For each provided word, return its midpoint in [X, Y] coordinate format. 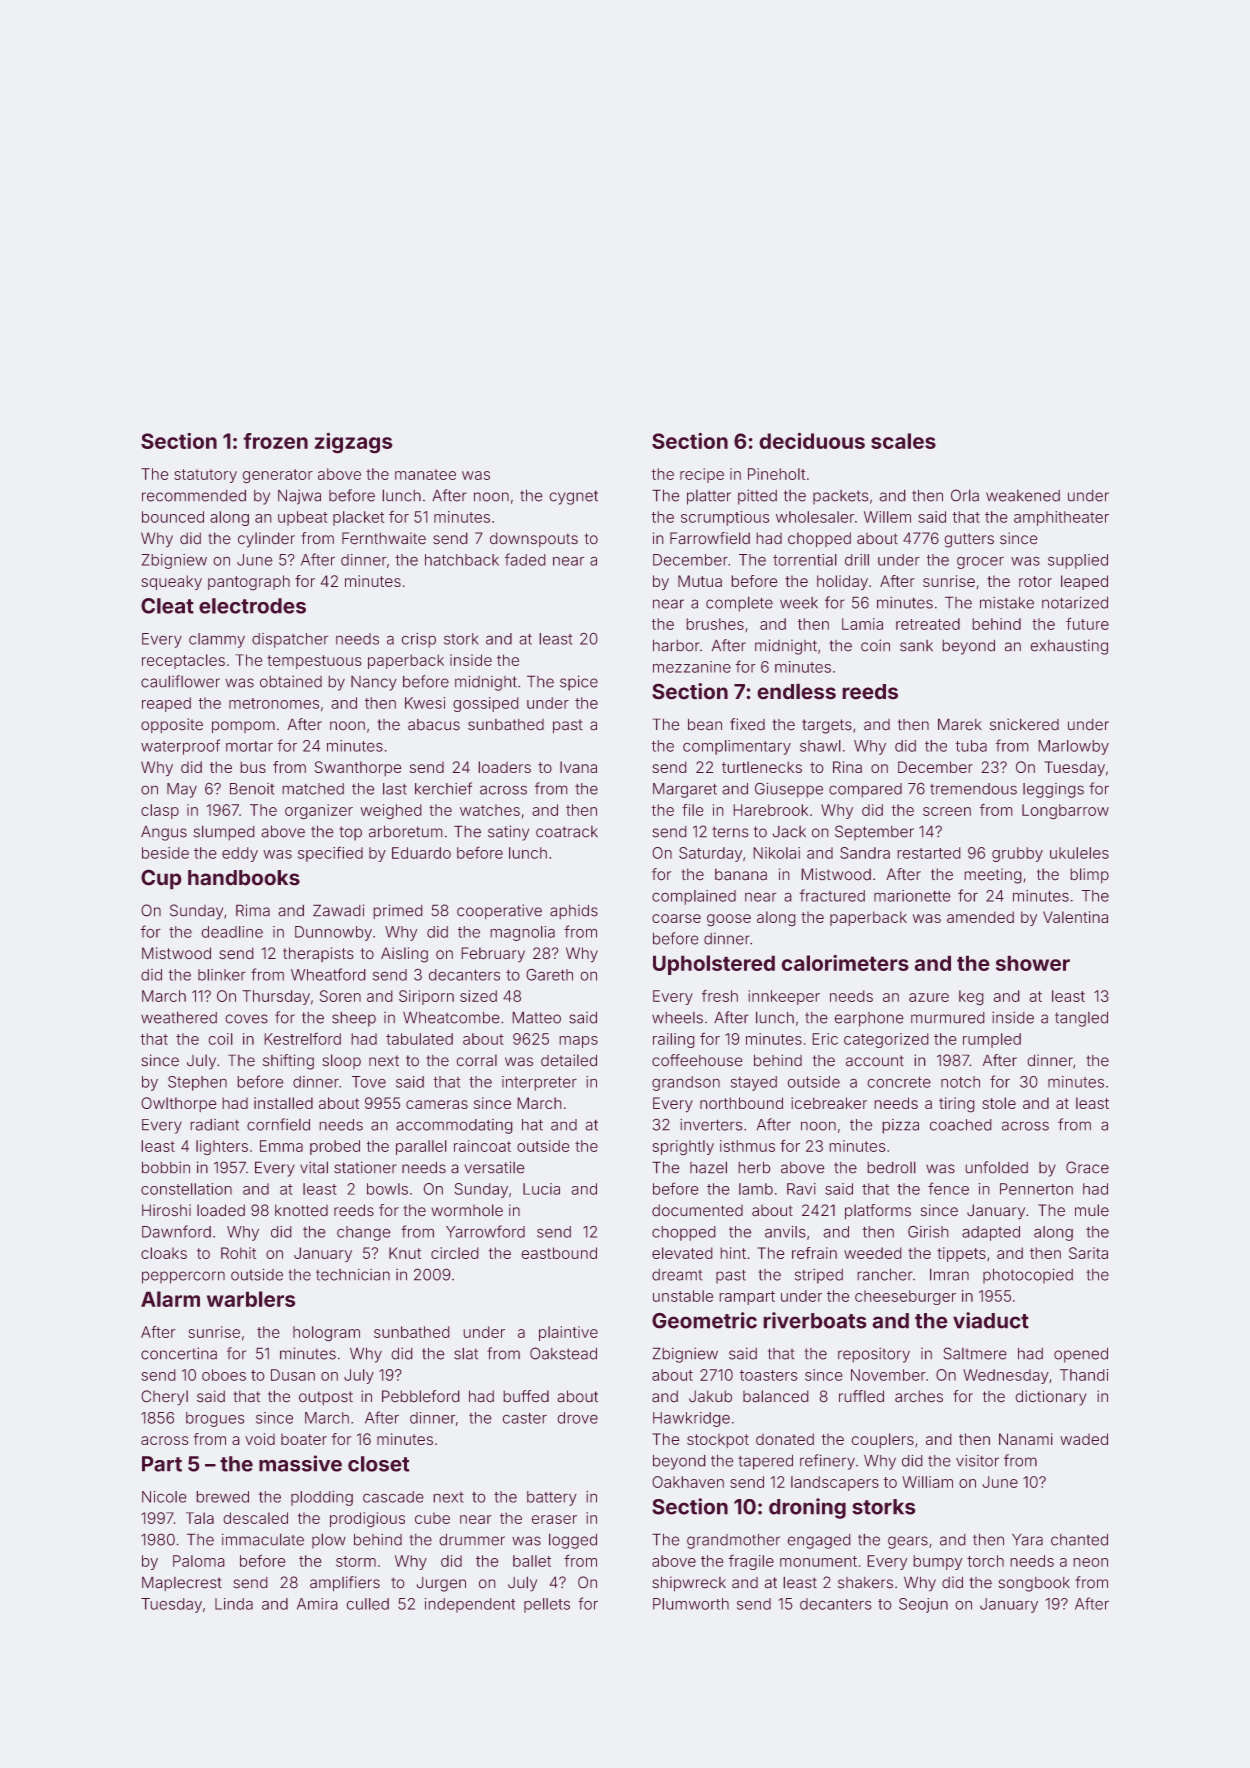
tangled [1081, 1019]
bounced [173, 517]
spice [579, 683]
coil [220, 1039]
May [182, 790]
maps [578, 1042]
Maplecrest [182, 1583]
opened [1081, 1355]
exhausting [1069, 647]
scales [903, 441]
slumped [224, 833]
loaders [504, 767]
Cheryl [164, 1398]
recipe [702, 475]
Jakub [710, 1396]
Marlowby [1073, 747]
